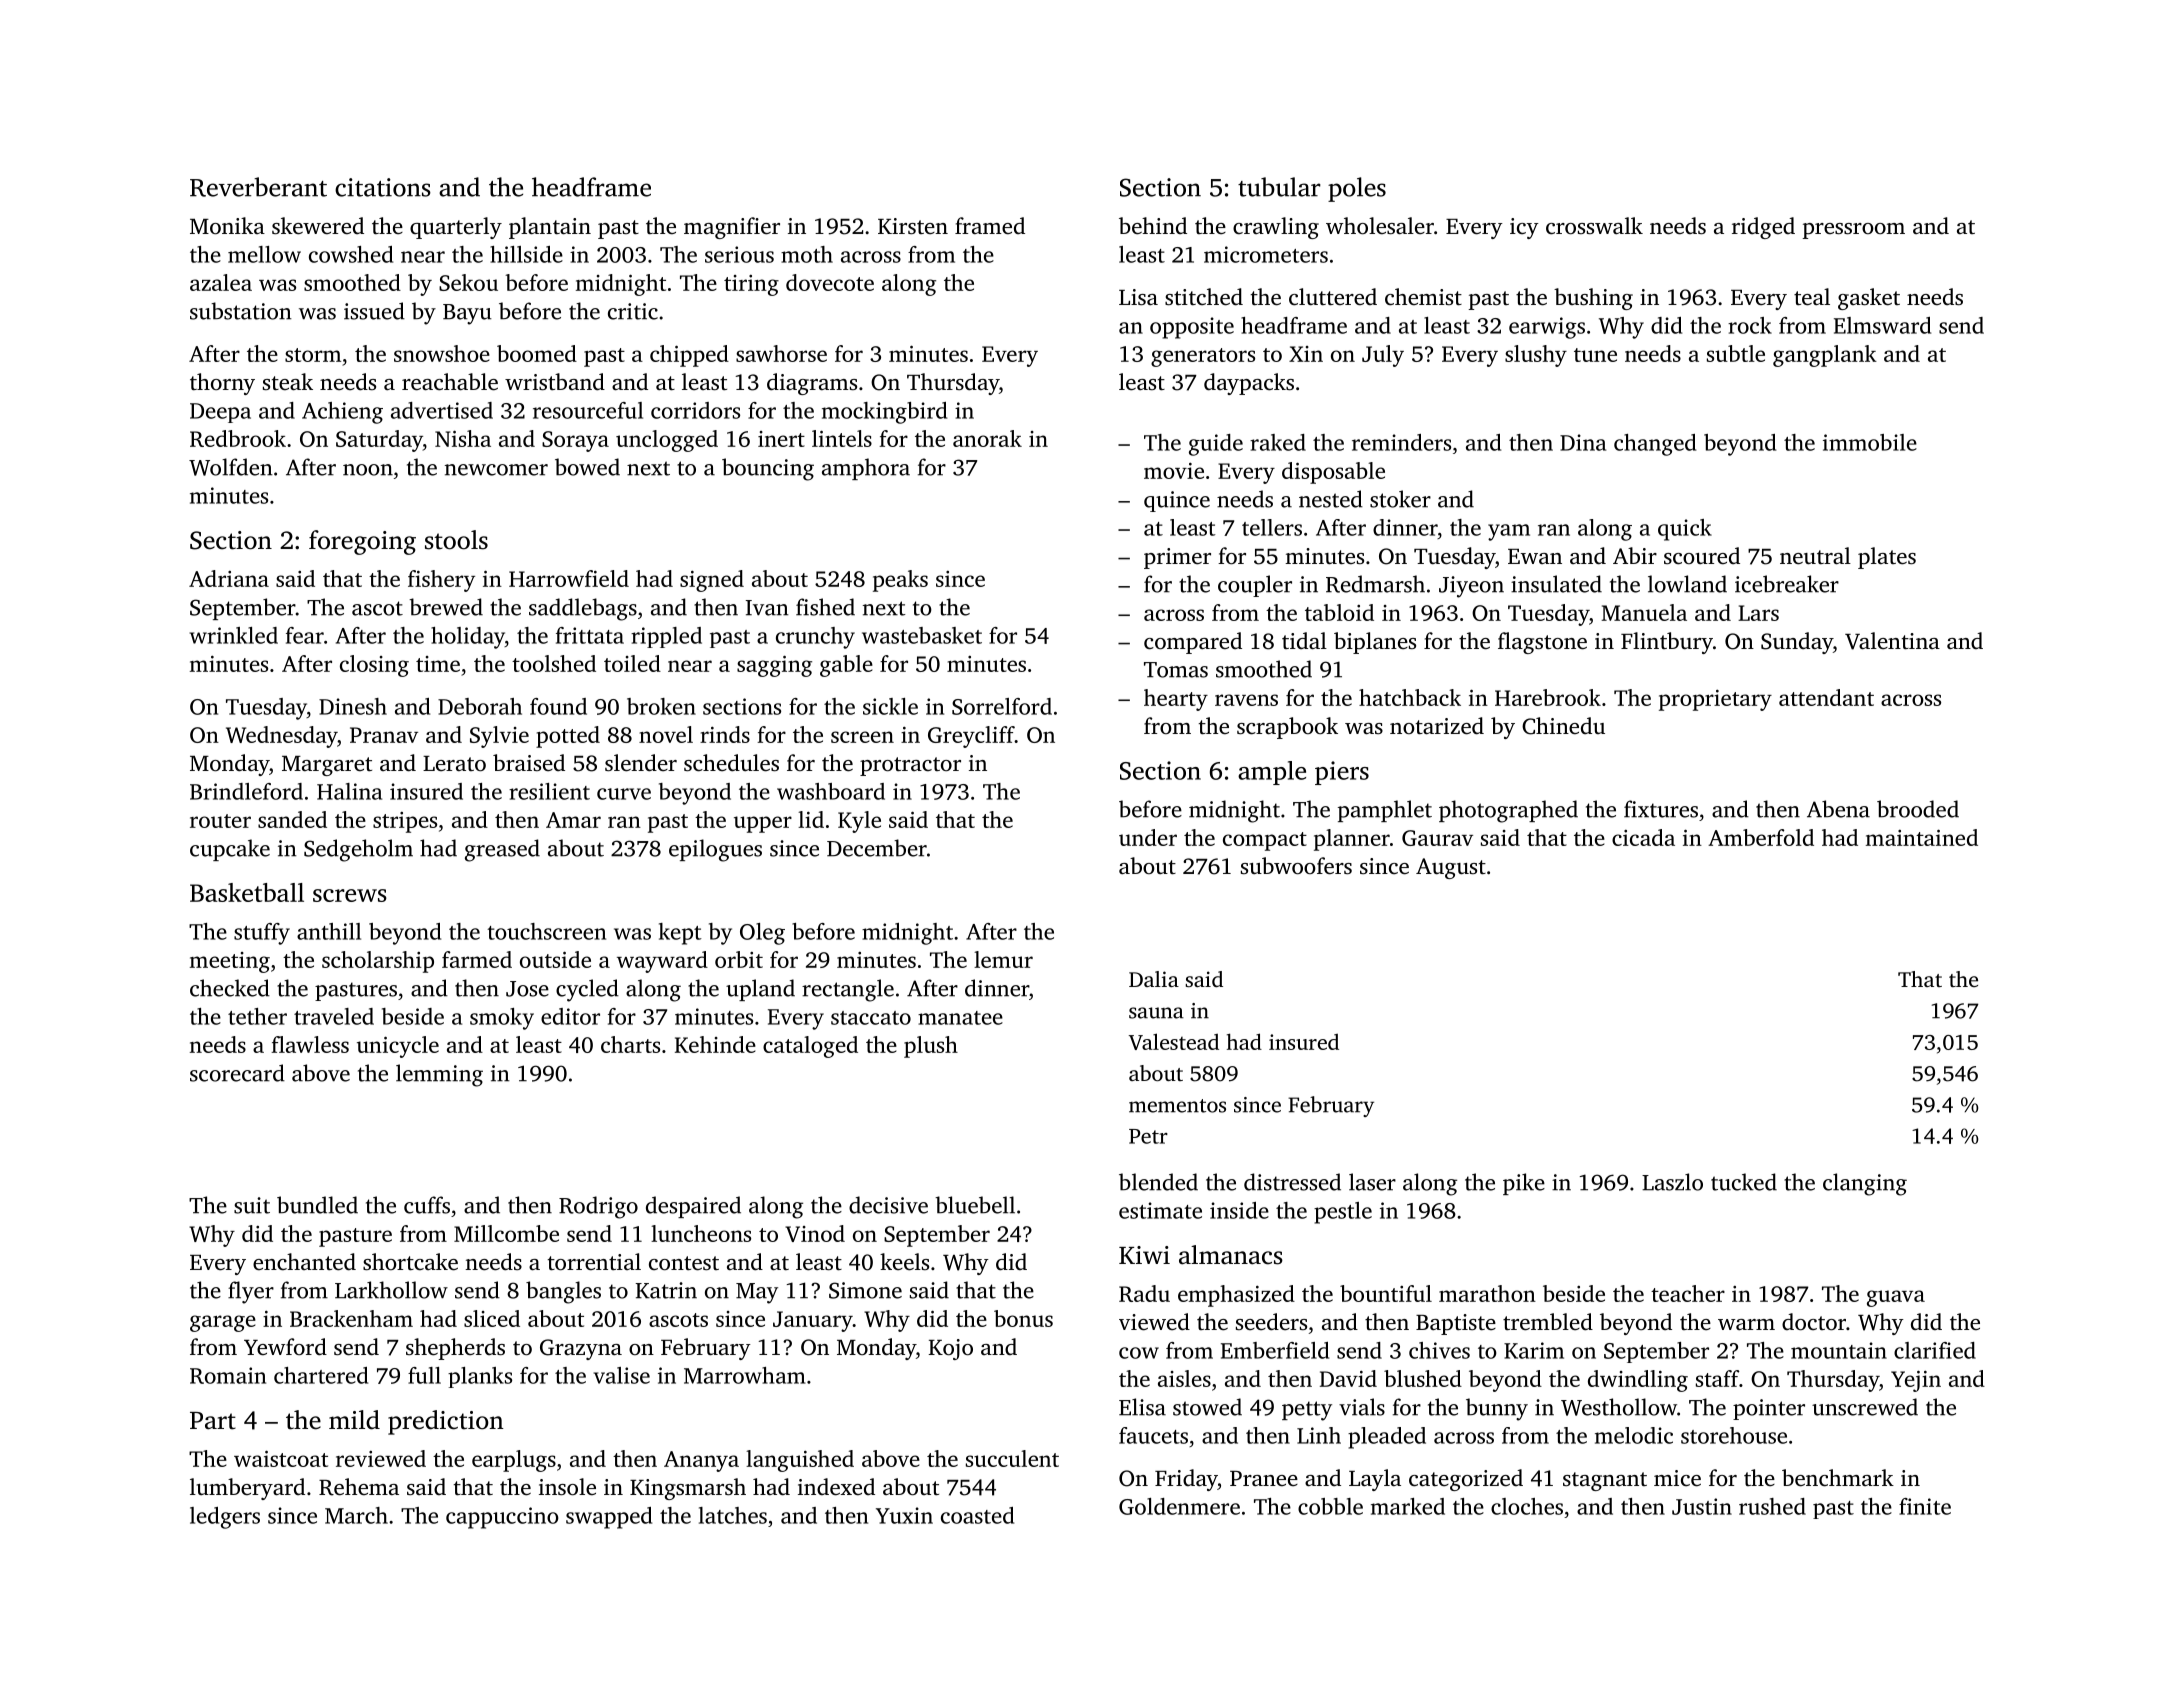 The width and height of the document is (2178, 1683). Describe the element at coordinates (1594, 226) in the document. I see `crosswalk` at that location.
